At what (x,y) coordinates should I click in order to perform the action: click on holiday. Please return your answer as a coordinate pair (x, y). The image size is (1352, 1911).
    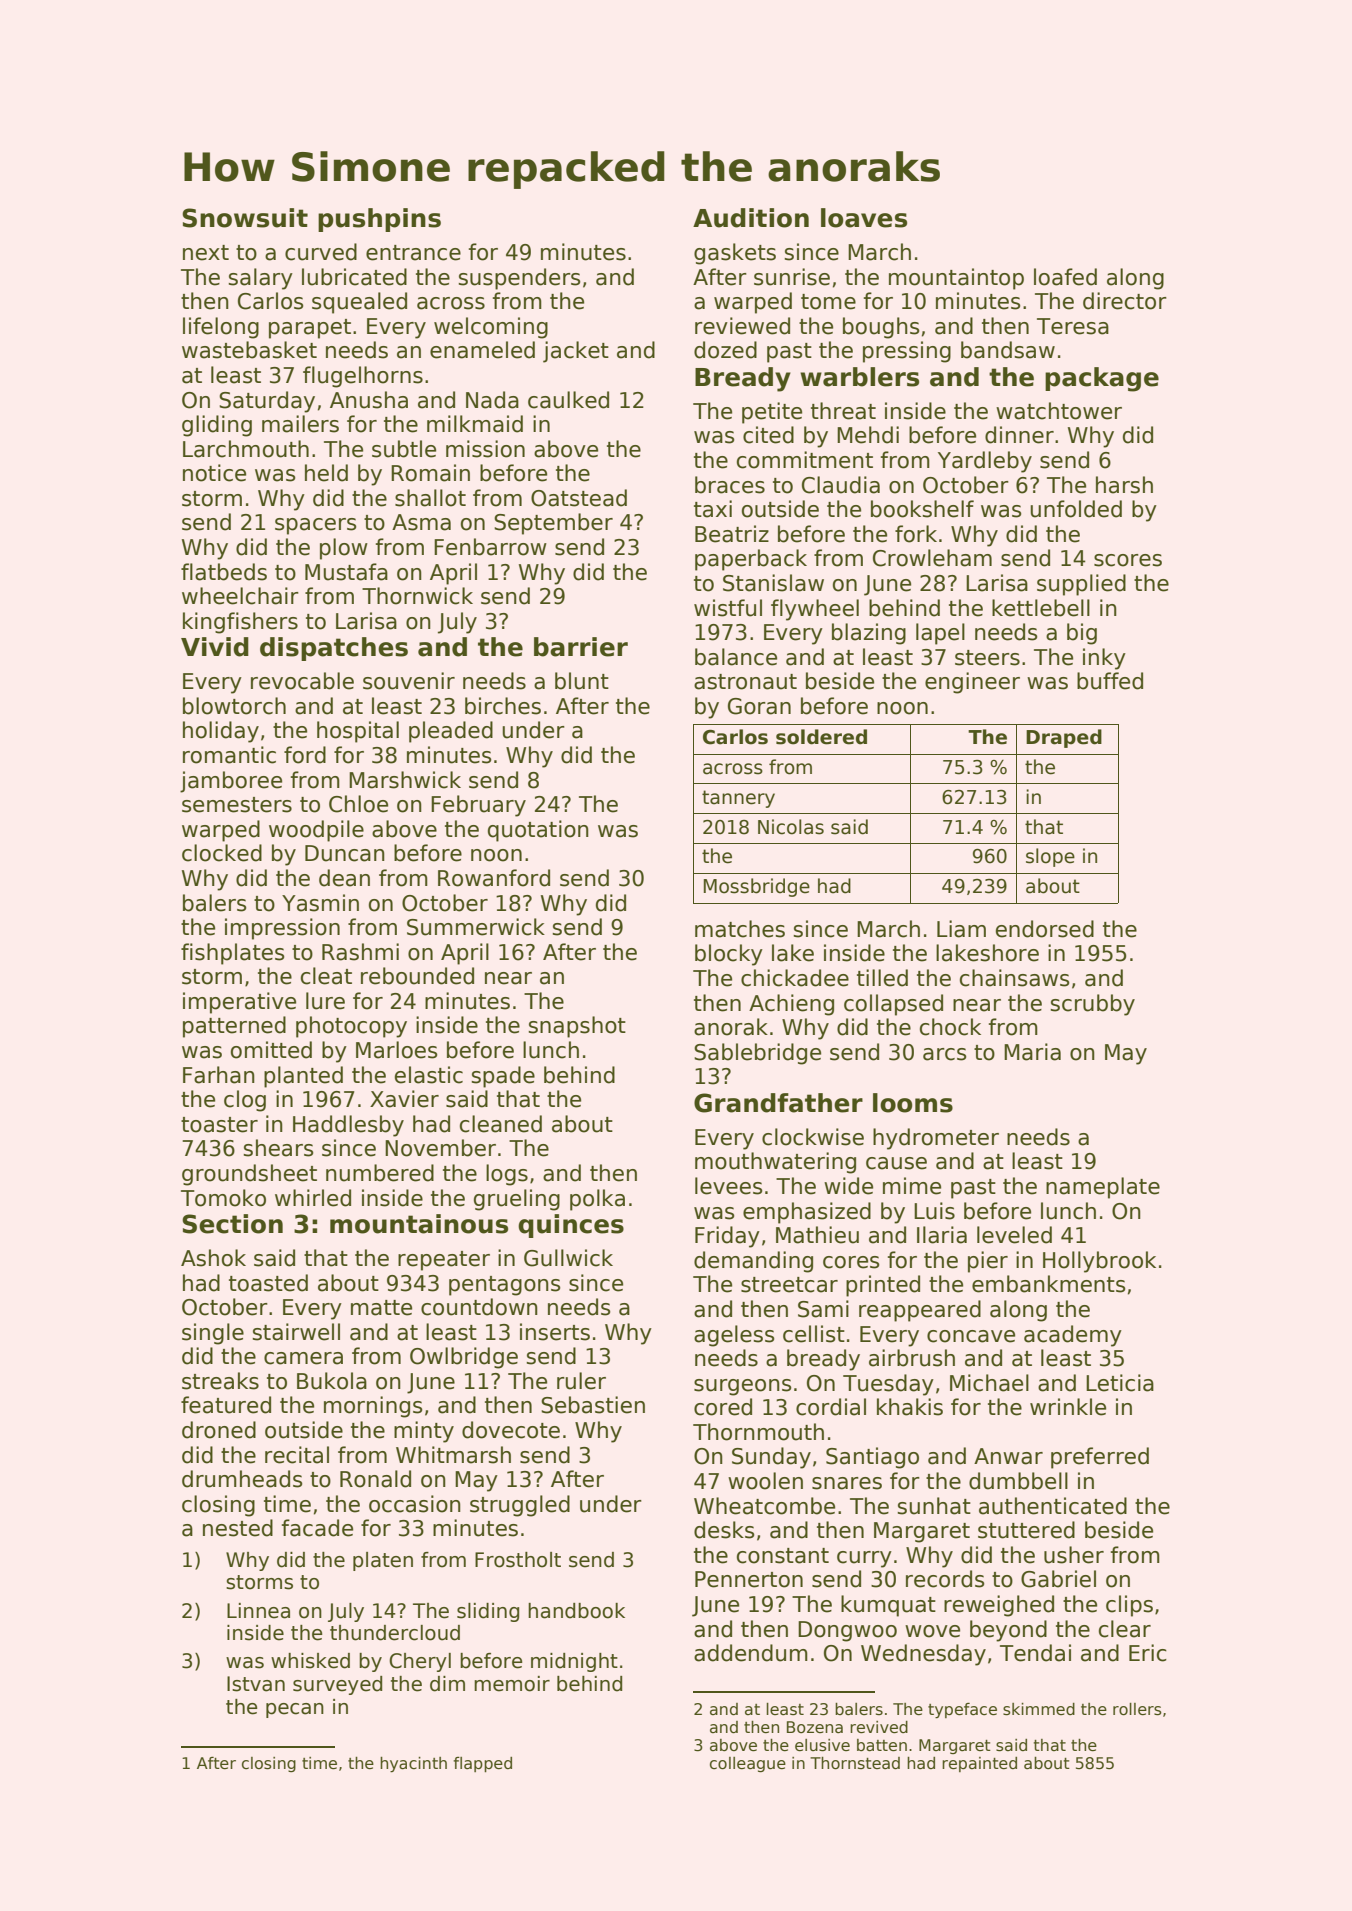
    Looking at the image, I should click on (221, 732).
